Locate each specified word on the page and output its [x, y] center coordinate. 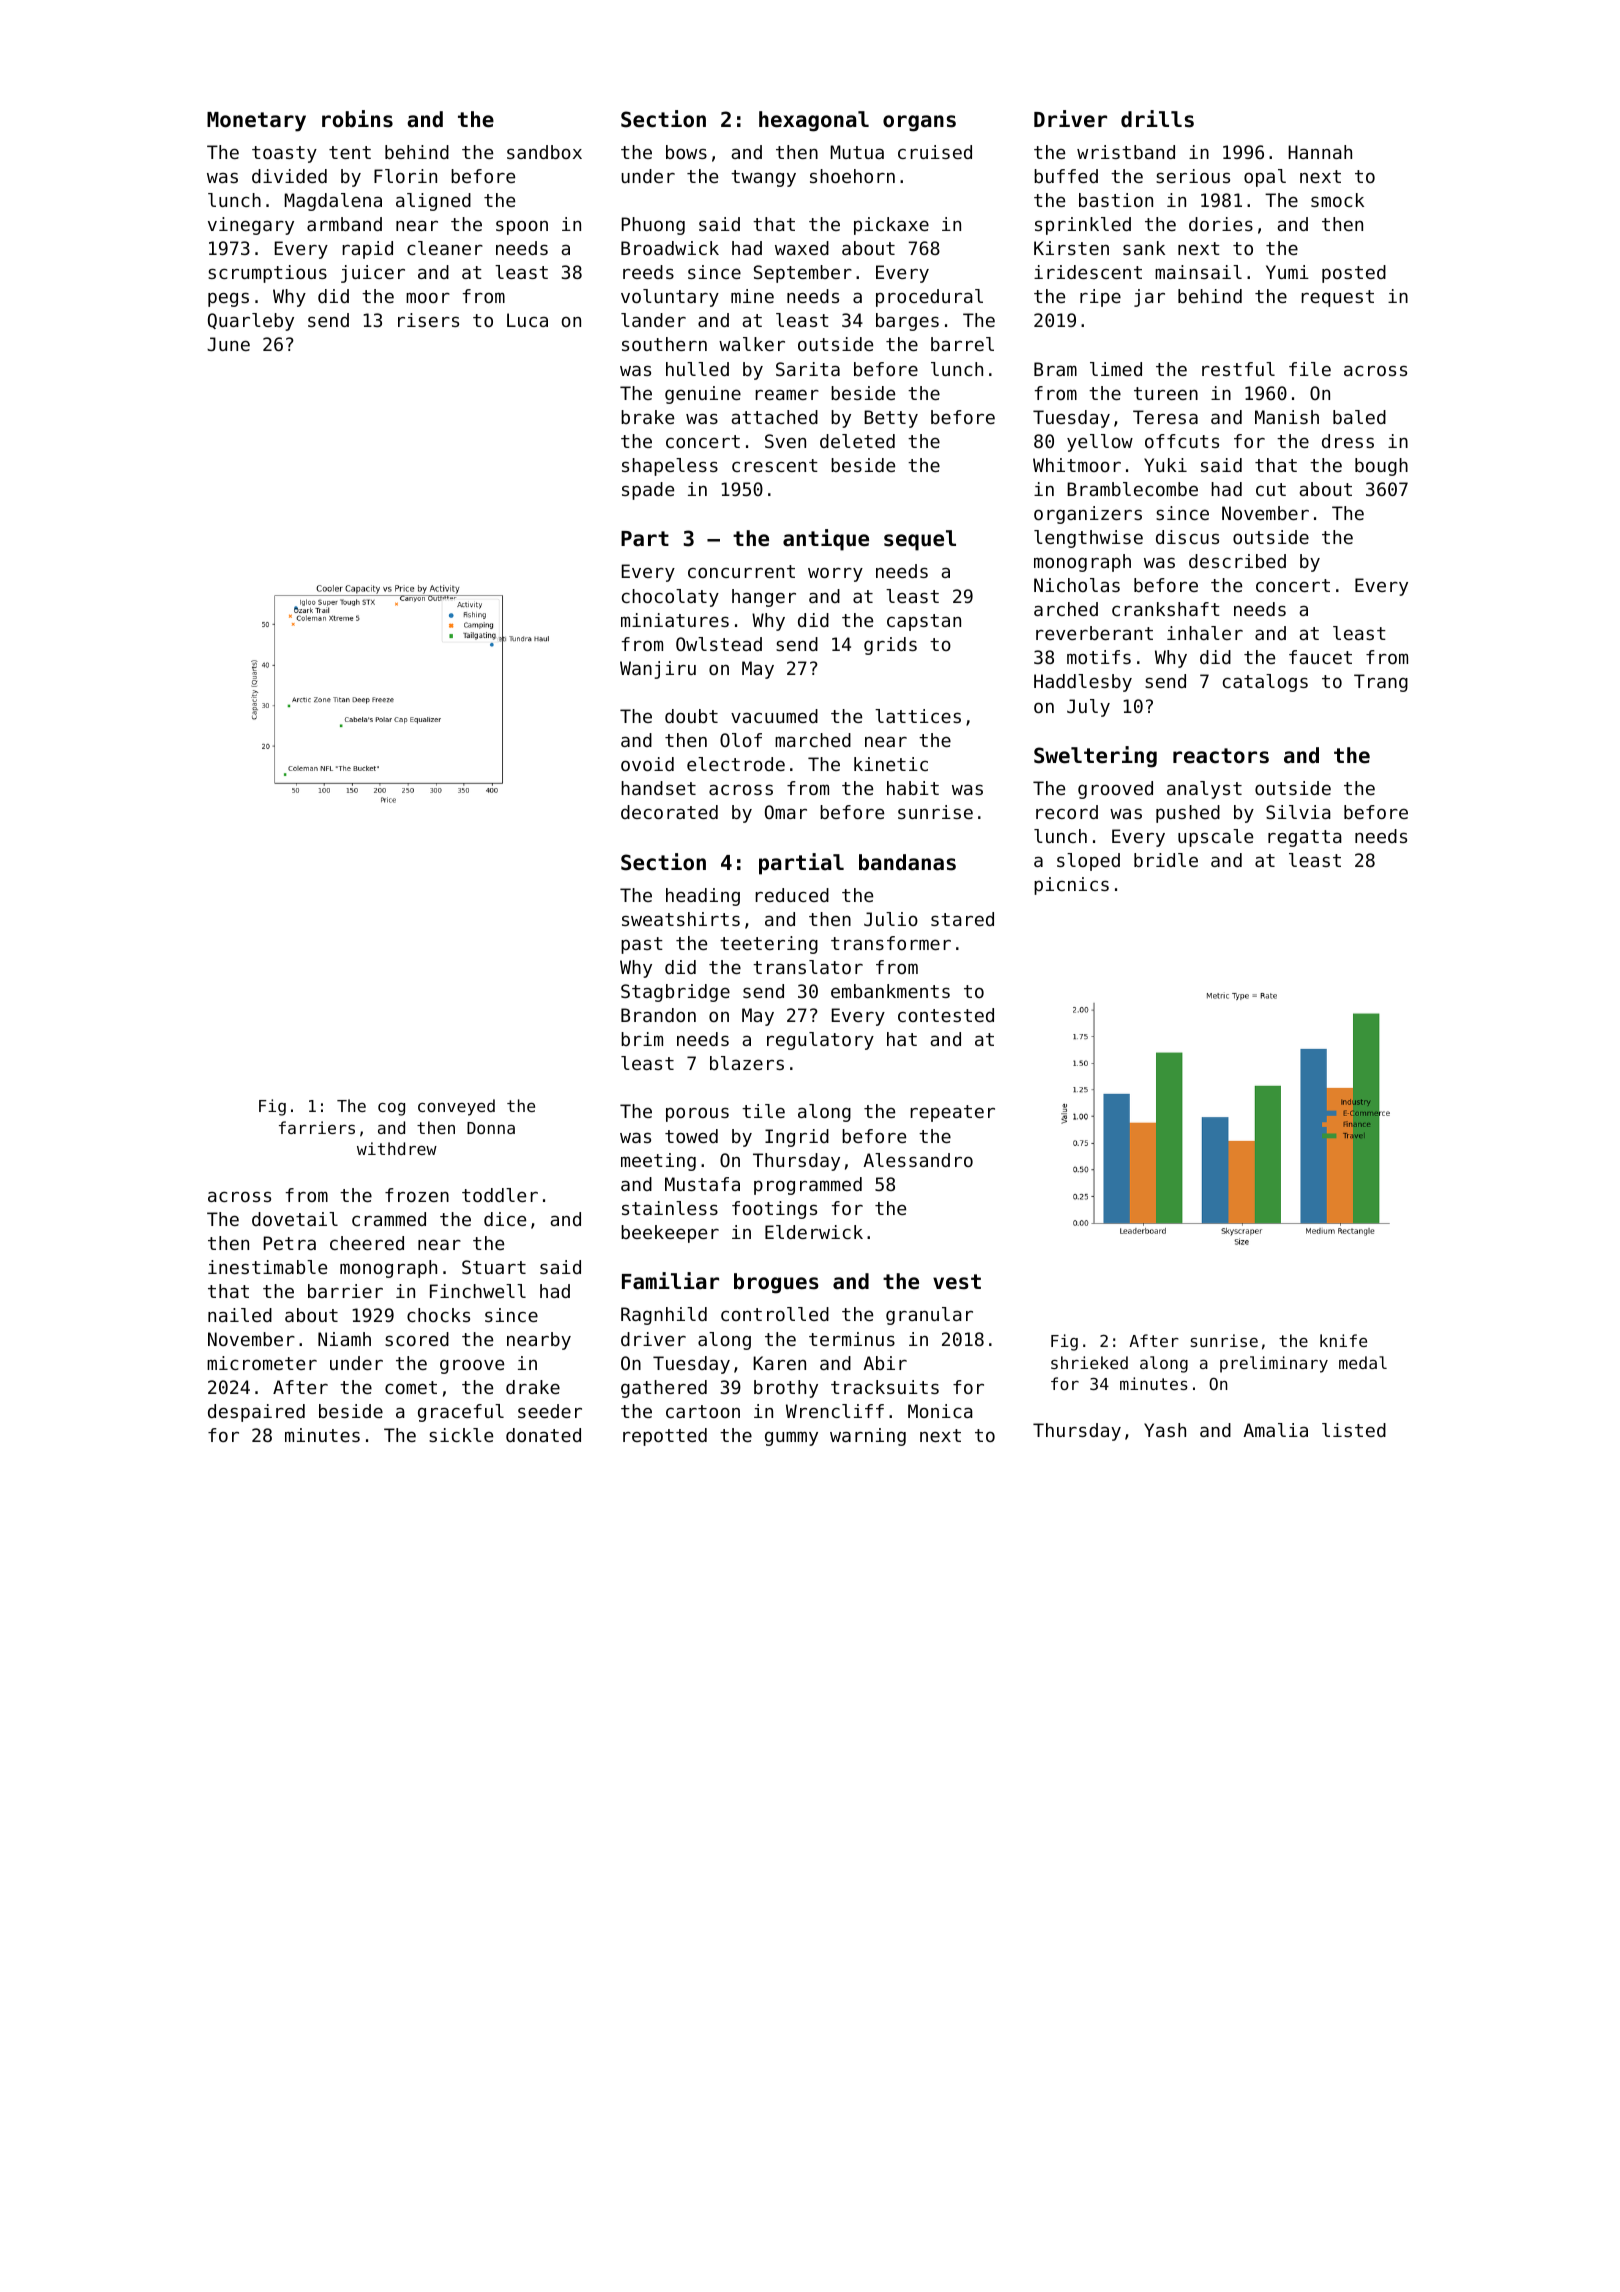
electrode [736, 764]
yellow [1100, 443]
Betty [891, 419]
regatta [1305, 838]
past [642, 945]
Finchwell [478, 1291]
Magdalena [333, 202]
